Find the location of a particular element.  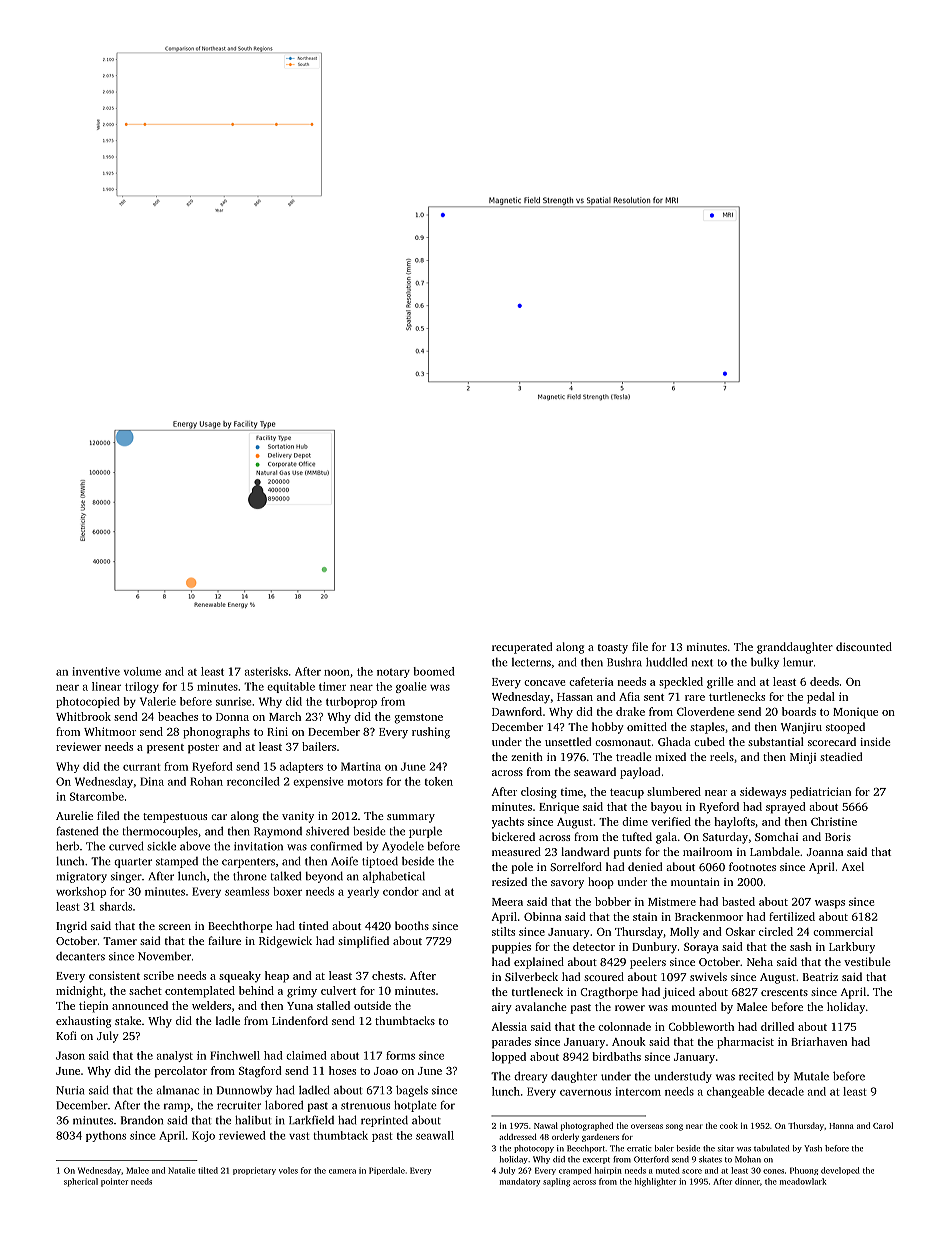

notary is located at coordinates (393, 673).
